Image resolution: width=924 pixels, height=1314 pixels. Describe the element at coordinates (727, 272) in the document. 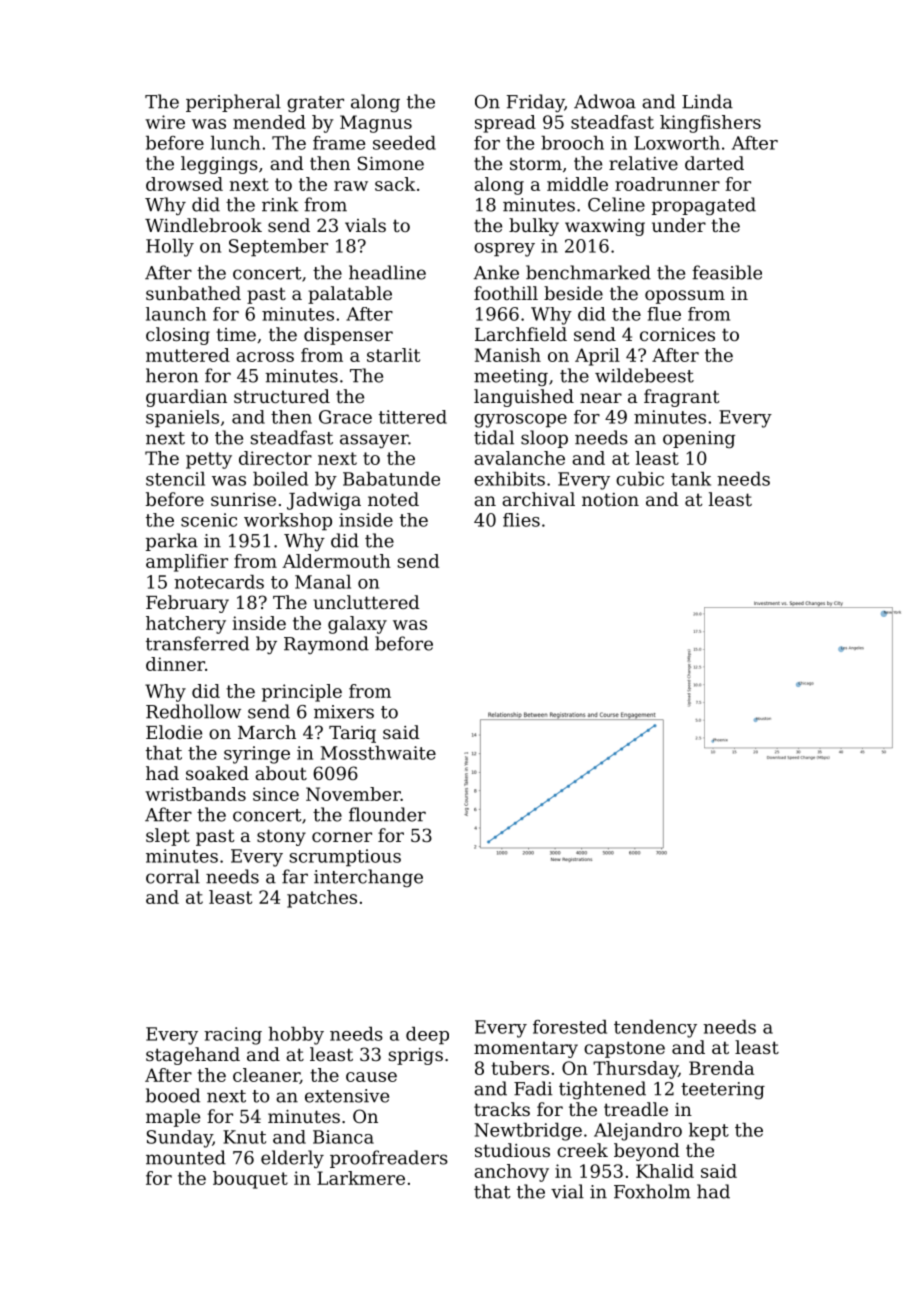

I see `feasible` at that location.
